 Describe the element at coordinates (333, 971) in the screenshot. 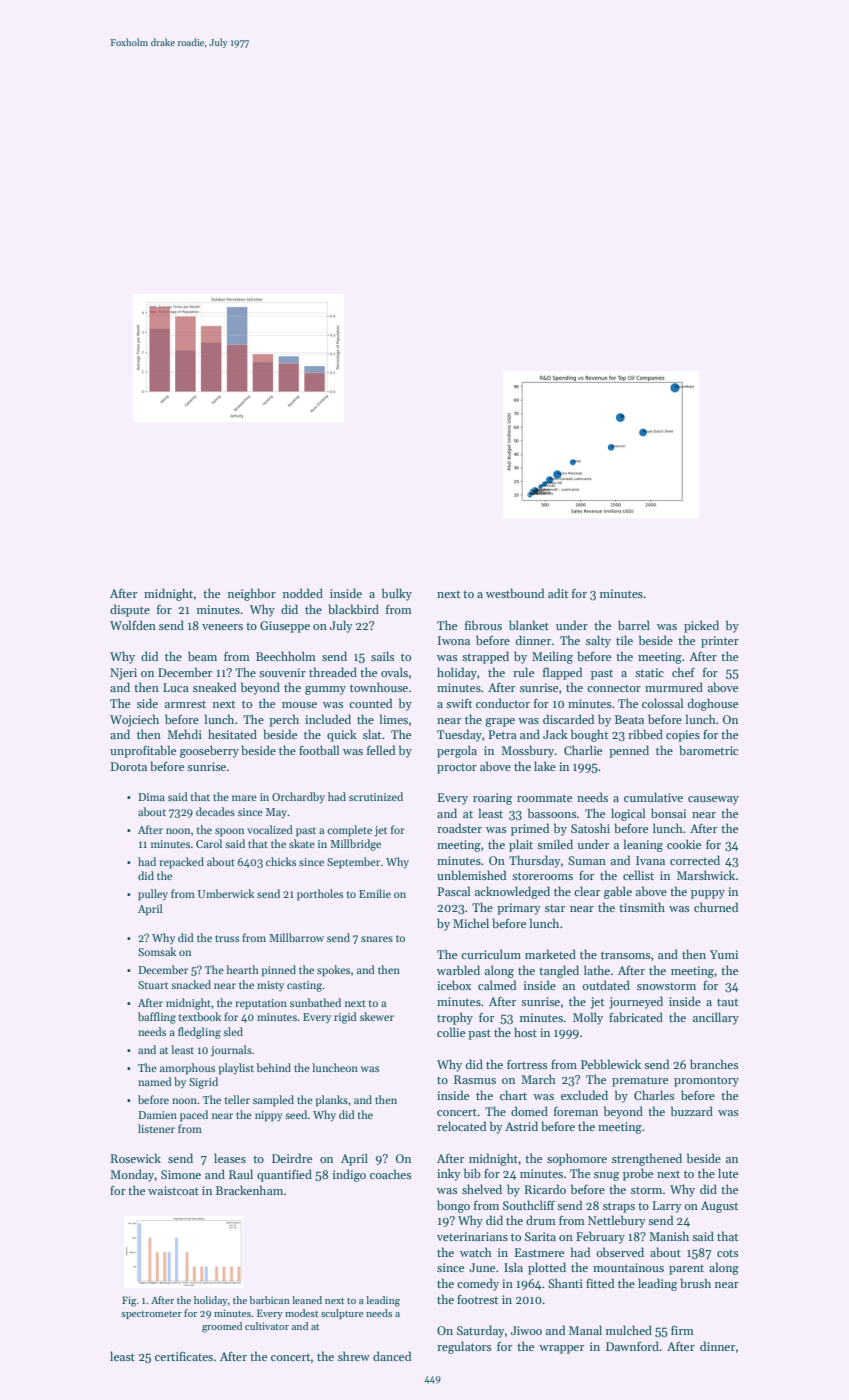

I see `spokes` at that location.
